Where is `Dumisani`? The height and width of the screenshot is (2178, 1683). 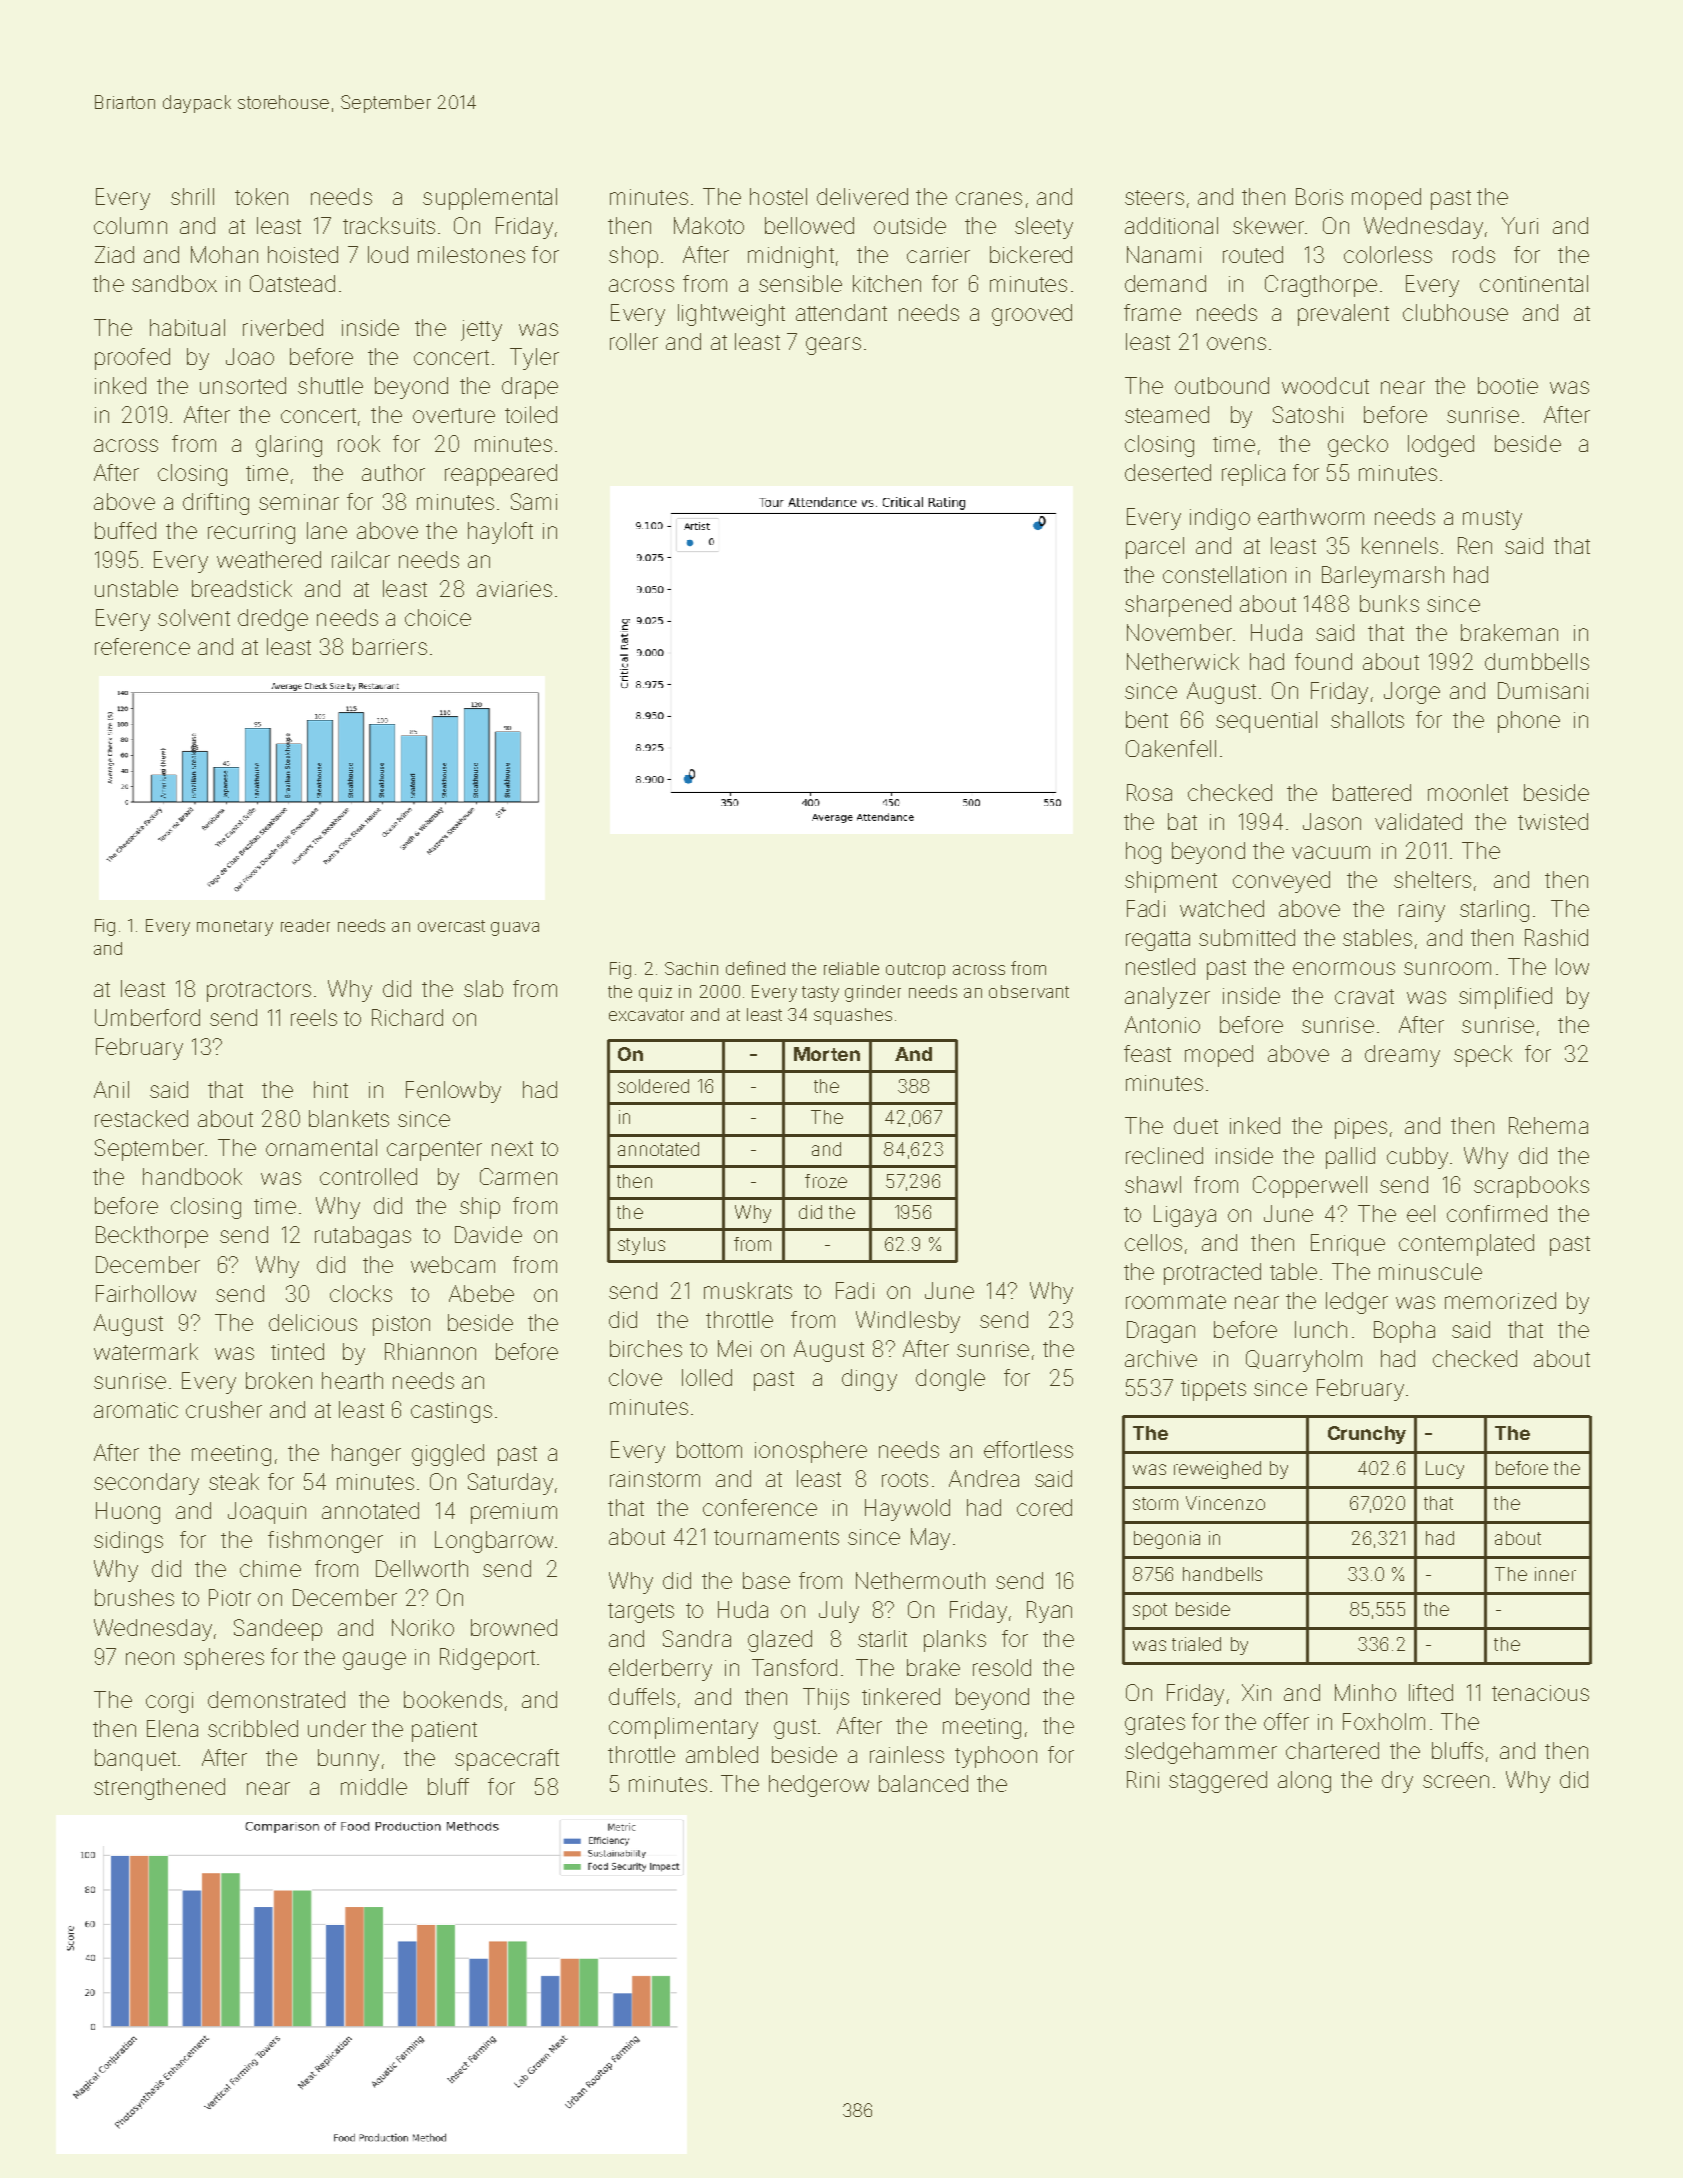 Dumisani is located at coordinates (1543, 690).
